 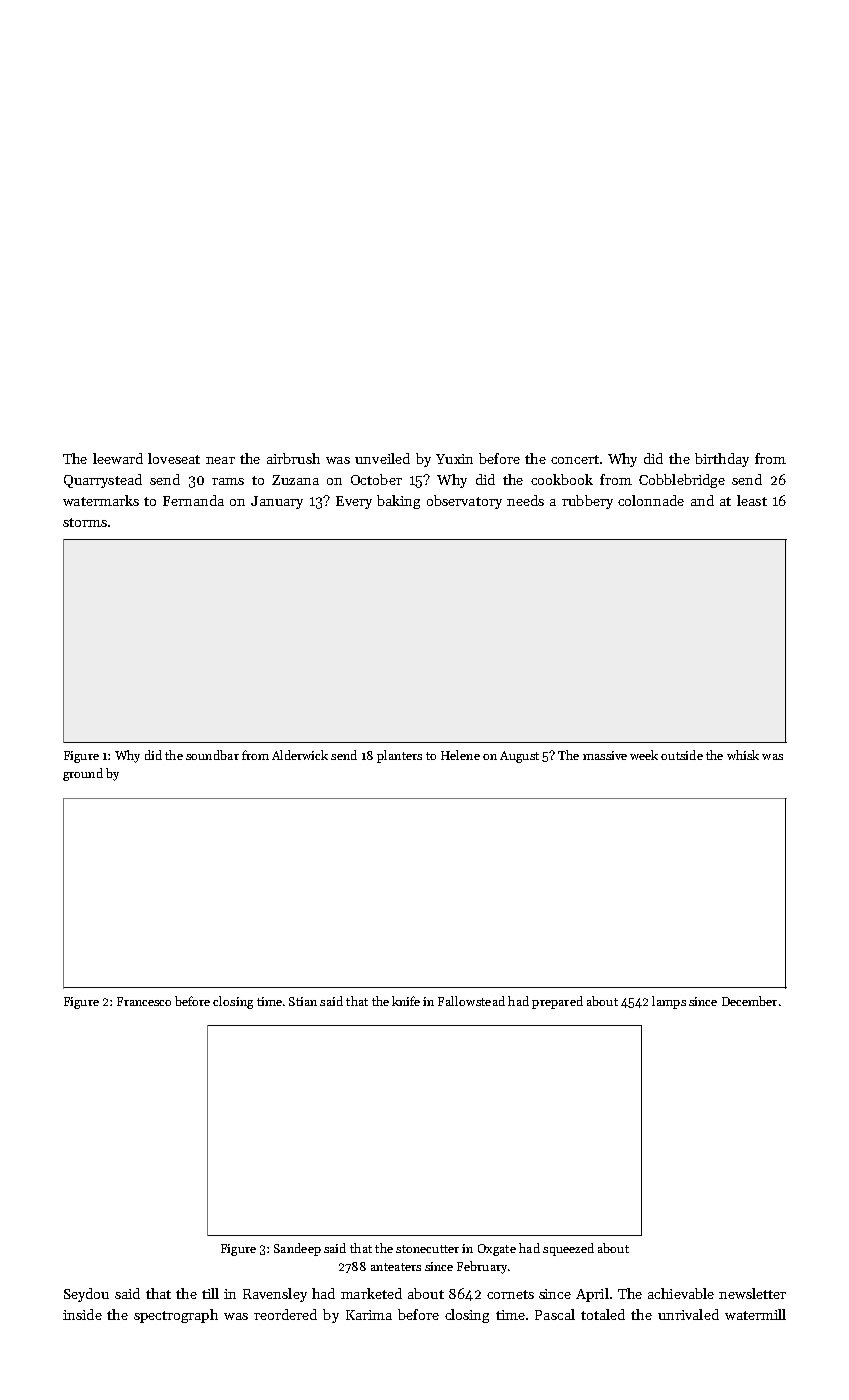 I want to click on Fallowstead, so click(x=471, y=1001).
